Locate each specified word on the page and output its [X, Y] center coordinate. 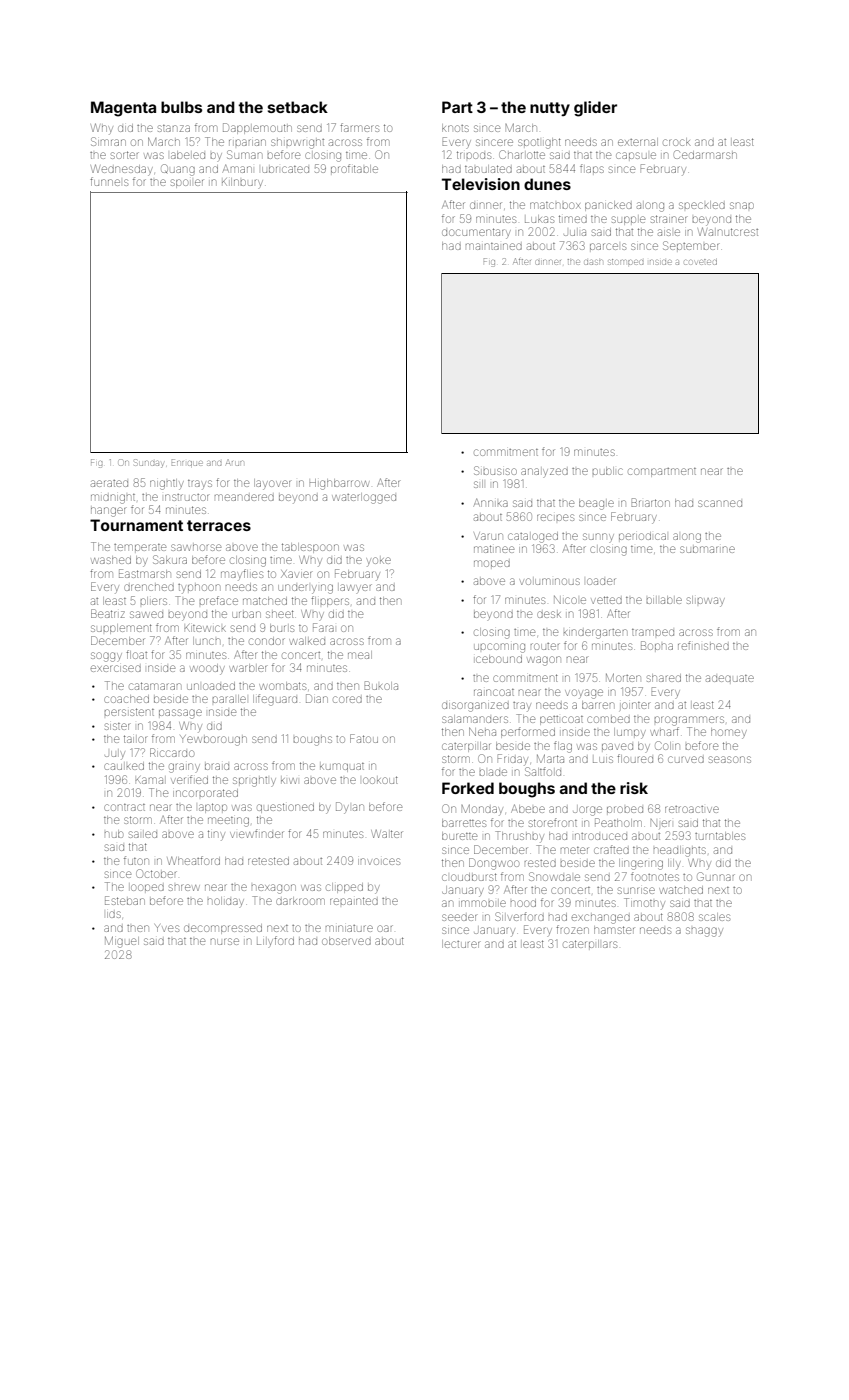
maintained [494, 246]
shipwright [297, 144]
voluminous [550, 581]
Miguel [122, 942]
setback [298, 107]
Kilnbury [242, 182]
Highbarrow [339, 484]
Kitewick [205, 628]
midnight [113, 499]
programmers [689, 721]
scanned [720, 503]
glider [595, 109]
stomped [625, 262]
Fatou [364, 738]
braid [217, 766]
